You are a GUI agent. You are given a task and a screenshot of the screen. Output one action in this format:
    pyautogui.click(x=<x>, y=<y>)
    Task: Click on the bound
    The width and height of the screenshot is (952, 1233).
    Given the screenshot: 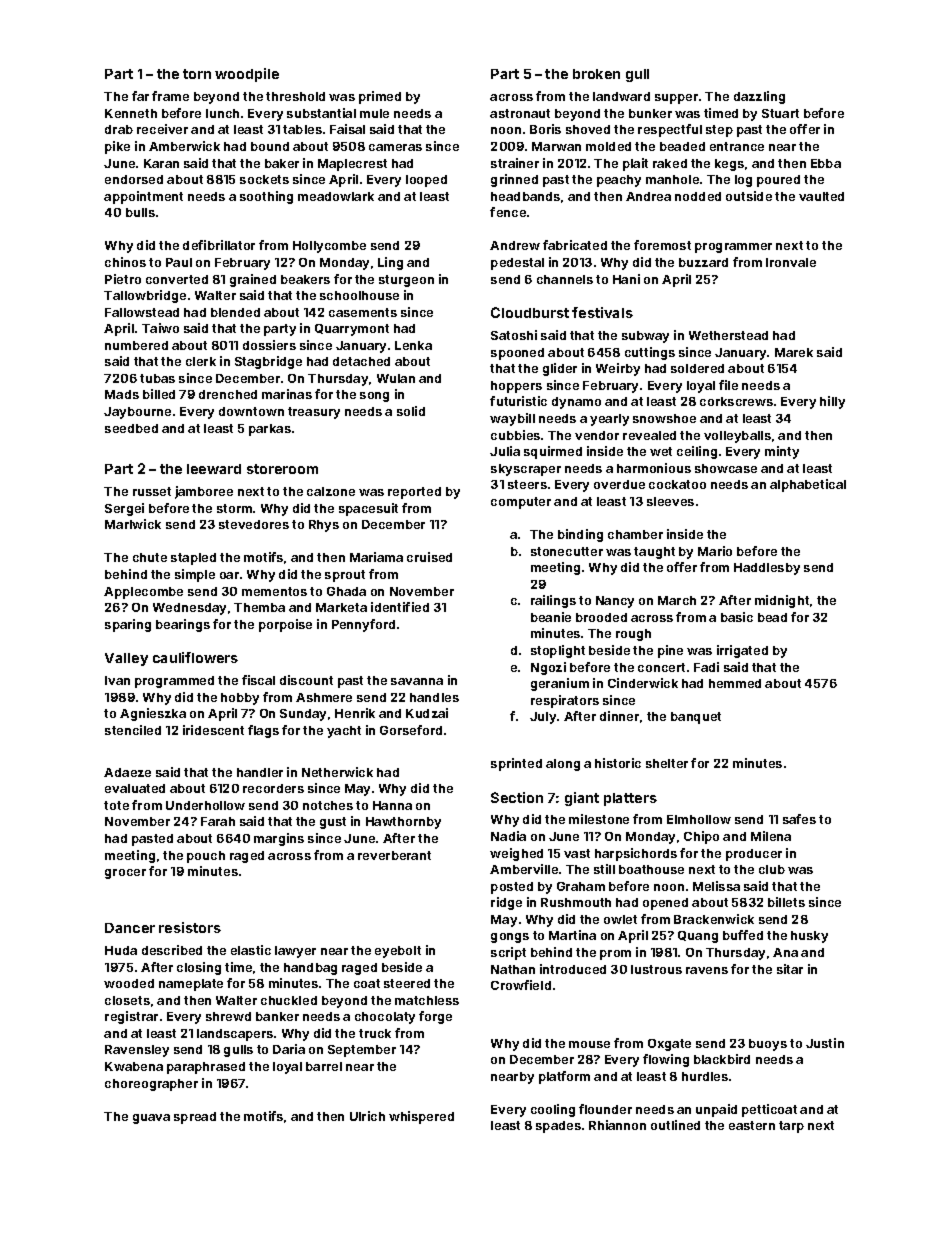 What is the action you would take?
    pyautogui.click(x=270, y=146)
